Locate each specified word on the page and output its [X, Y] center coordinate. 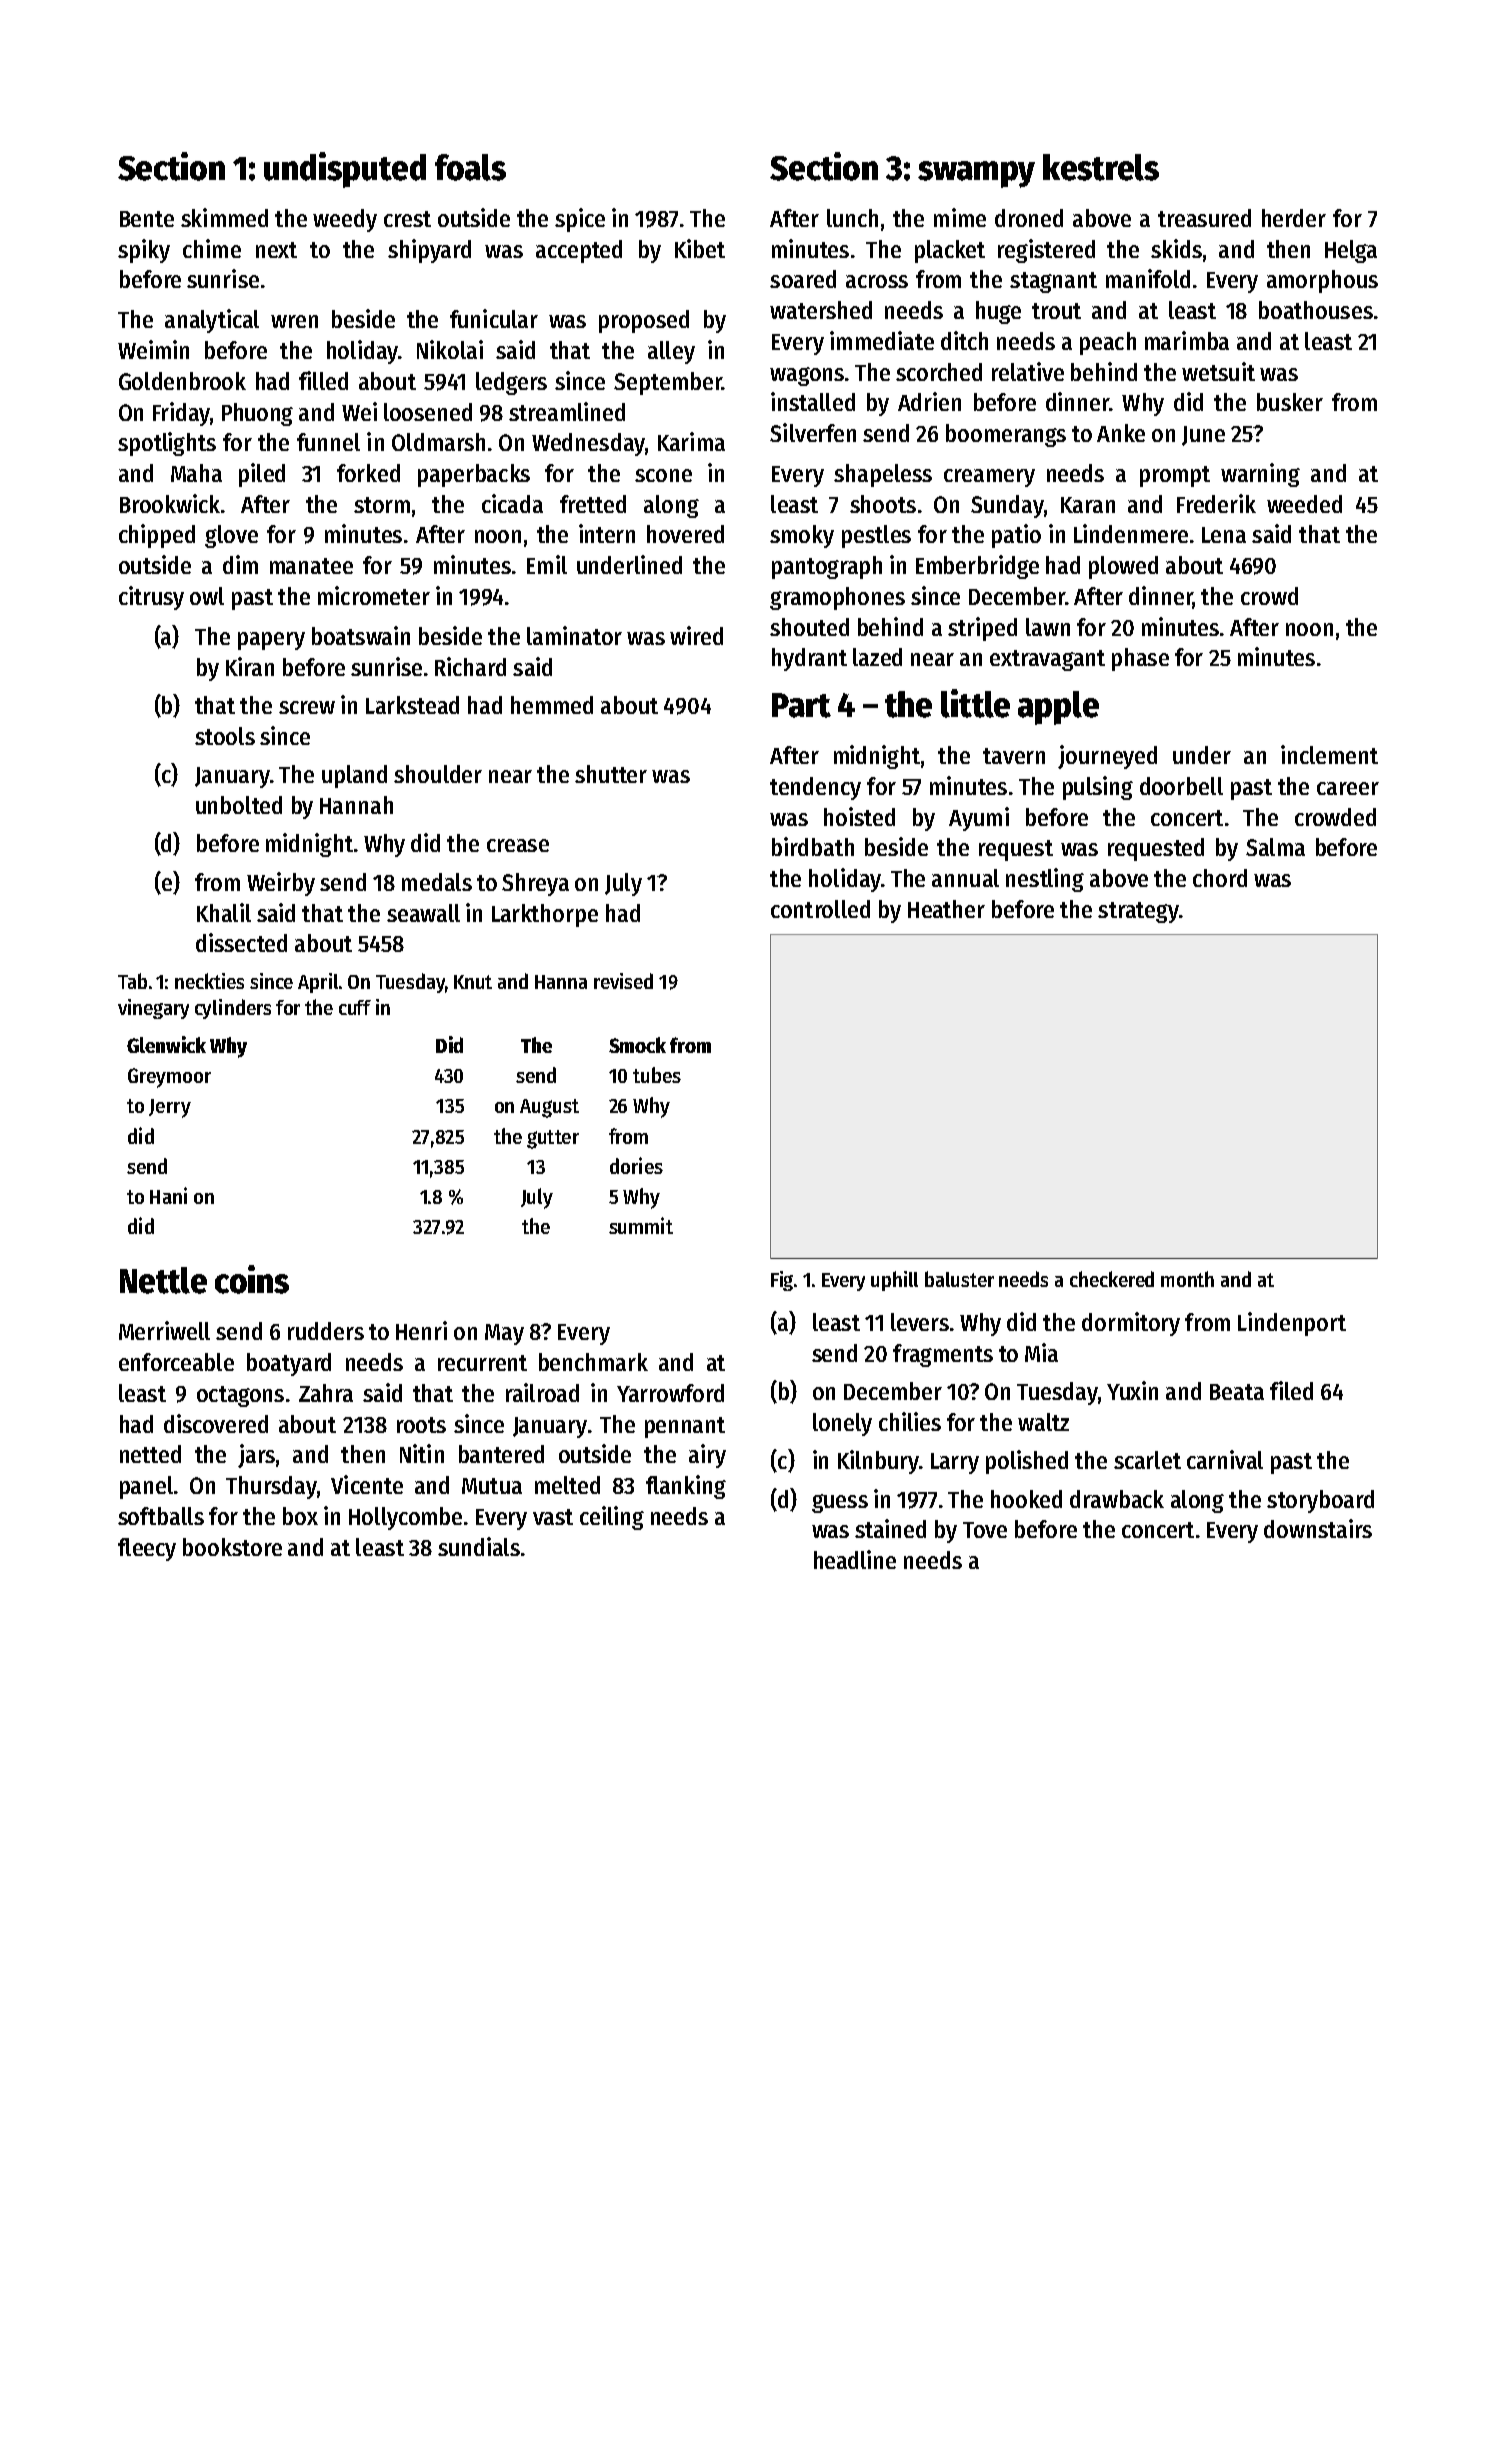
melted [567, 1485]
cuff [355, 1007]
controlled [820, 909]
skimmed [224, 217]
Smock [637, 1045]
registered [1046, 251]
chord [1220, 878]
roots [421, 1425]
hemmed [552, 705]
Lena [1224, 535]
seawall [423, 913]
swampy [976, 174]
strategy [1138, 912]
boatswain [361, 635]
